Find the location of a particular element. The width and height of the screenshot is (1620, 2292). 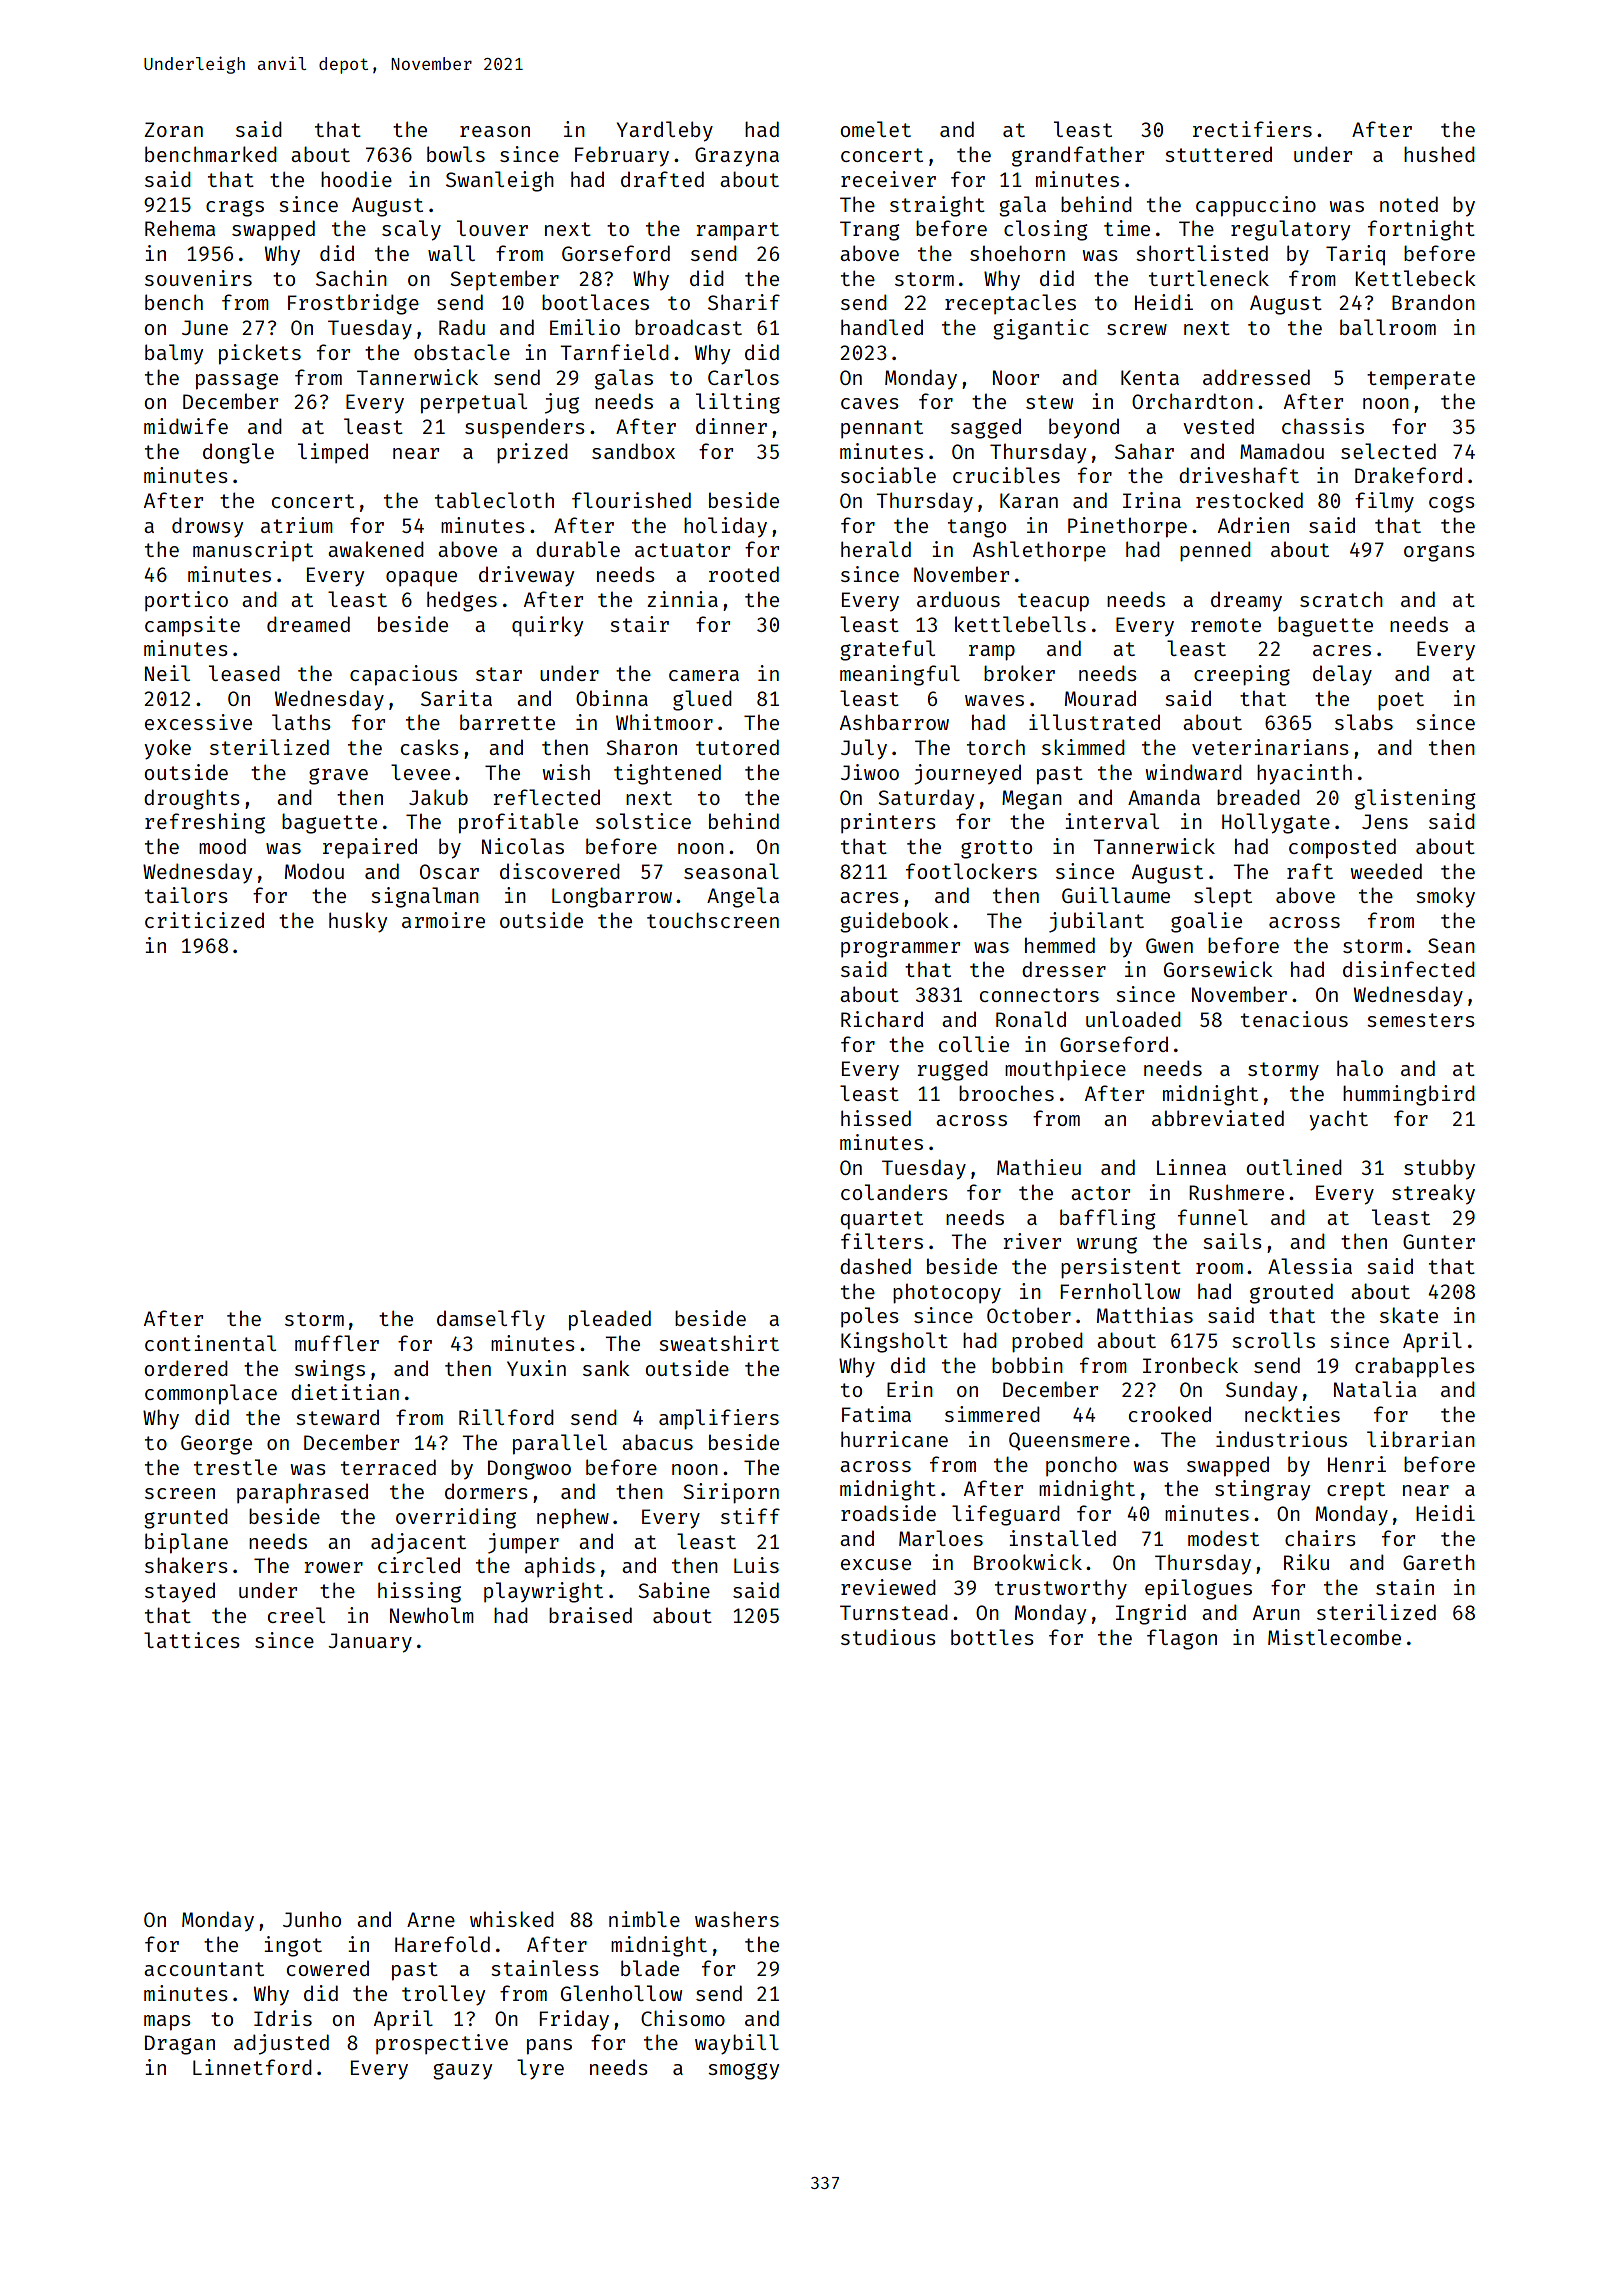

sagged is located at coordinates (986, 428).
